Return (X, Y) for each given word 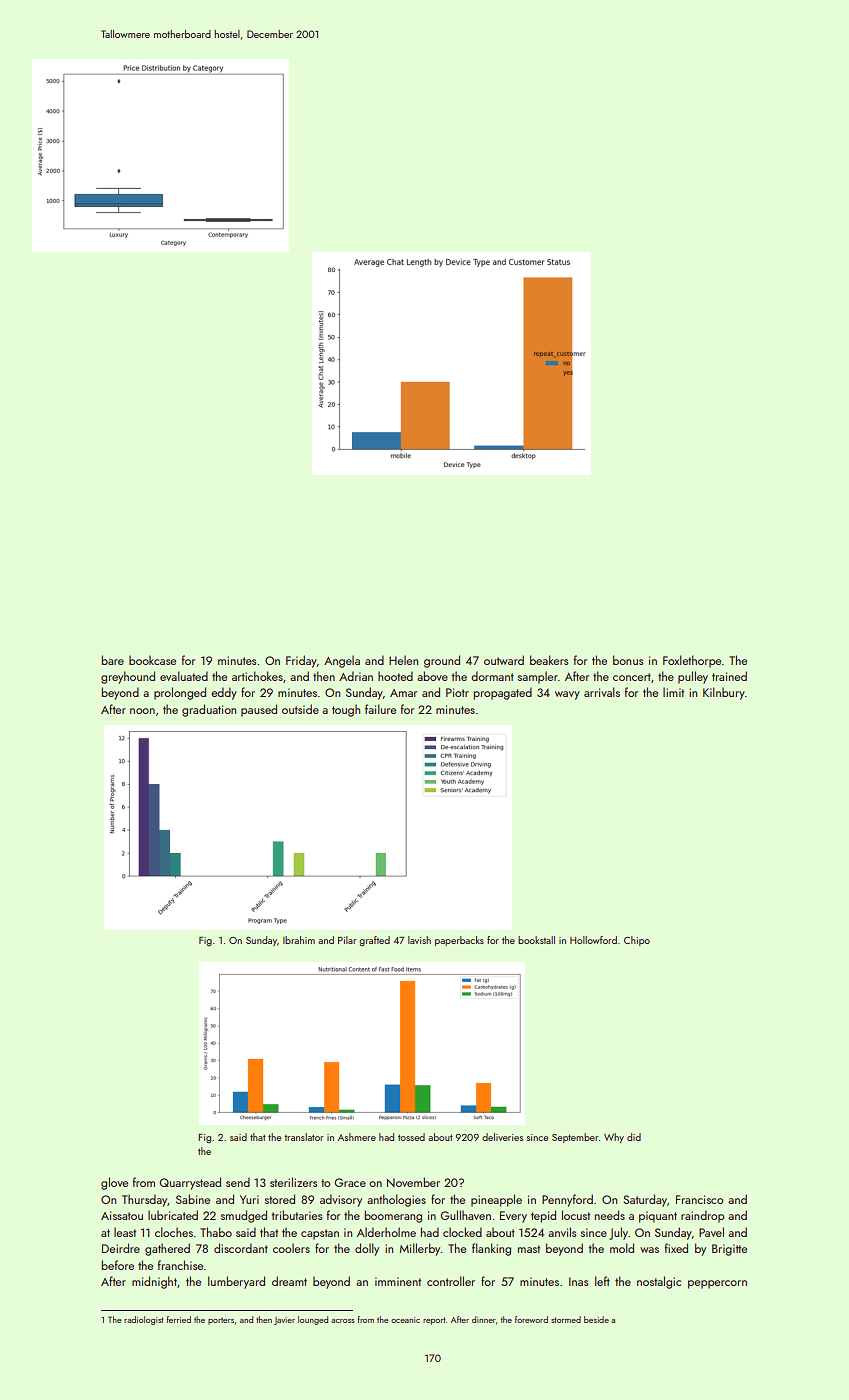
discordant (241, 1248)
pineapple (496, 1200)
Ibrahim (299, 940)
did (634, 1137)
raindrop (702, 1216)
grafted (374, 941)
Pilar (347, 940)
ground (442, 661)
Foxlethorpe (692, 661)
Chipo (637, 941)
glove (114, 1183)
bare (113, 660)
